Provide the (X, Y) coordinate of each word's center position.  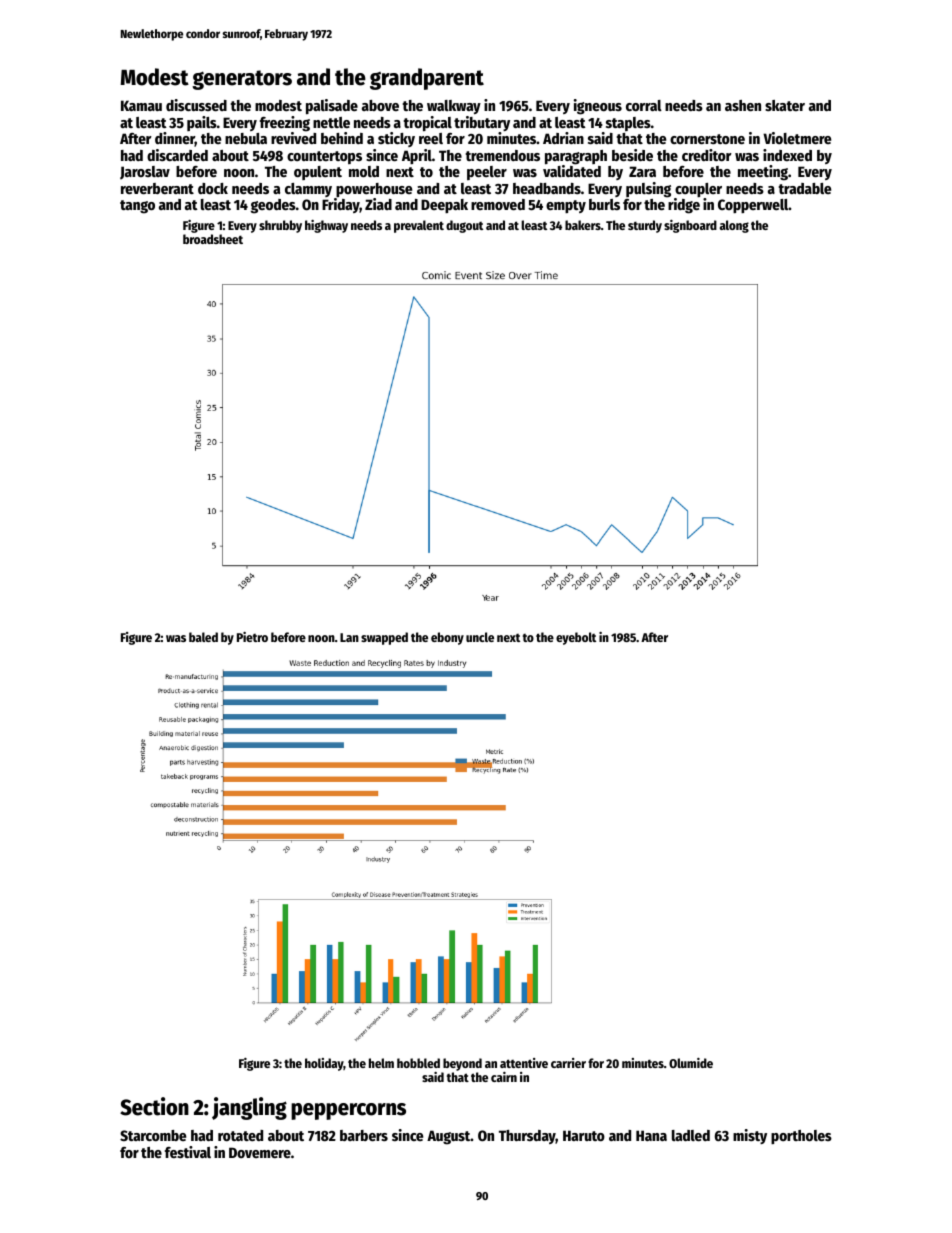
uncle (480, 637)
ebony (447, 638)
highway (326, 226)
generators (242, 80)
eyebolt (576, 638)
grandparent (427, 79)
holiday (324, 1064)
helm (381, 1063)
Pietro (252, 637)
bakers (583, 225)
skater (785, 105)
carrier (568, 1063)
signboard (690, 226)
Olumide (691, 1063)
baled (203, 637)
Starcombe (153, 1135)
